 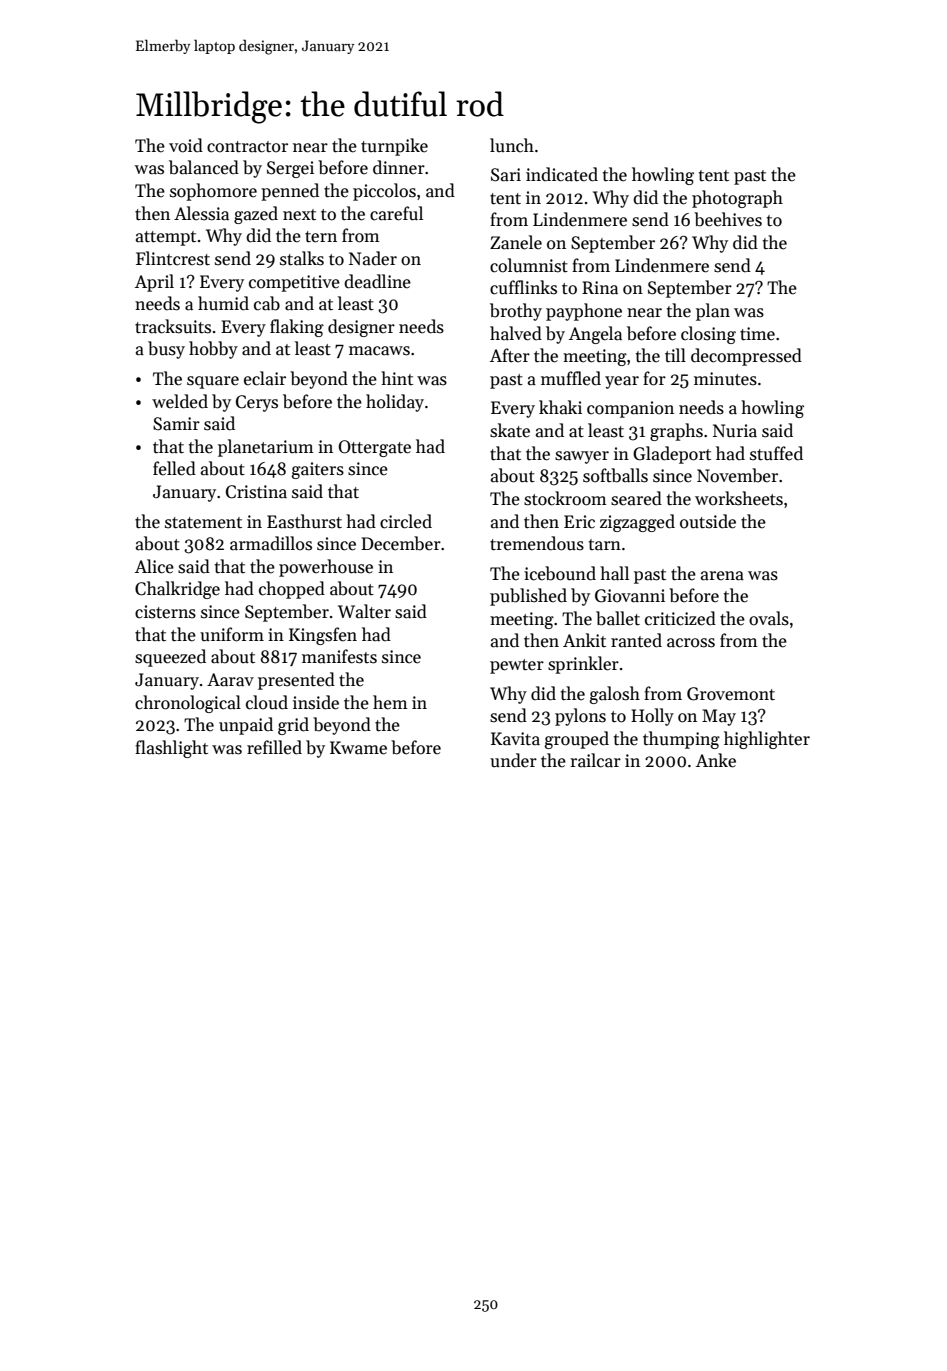 What do you see at coordinates (737, 199) in the screenshot?
I see `photograph` at bounding box center [737, 199].
